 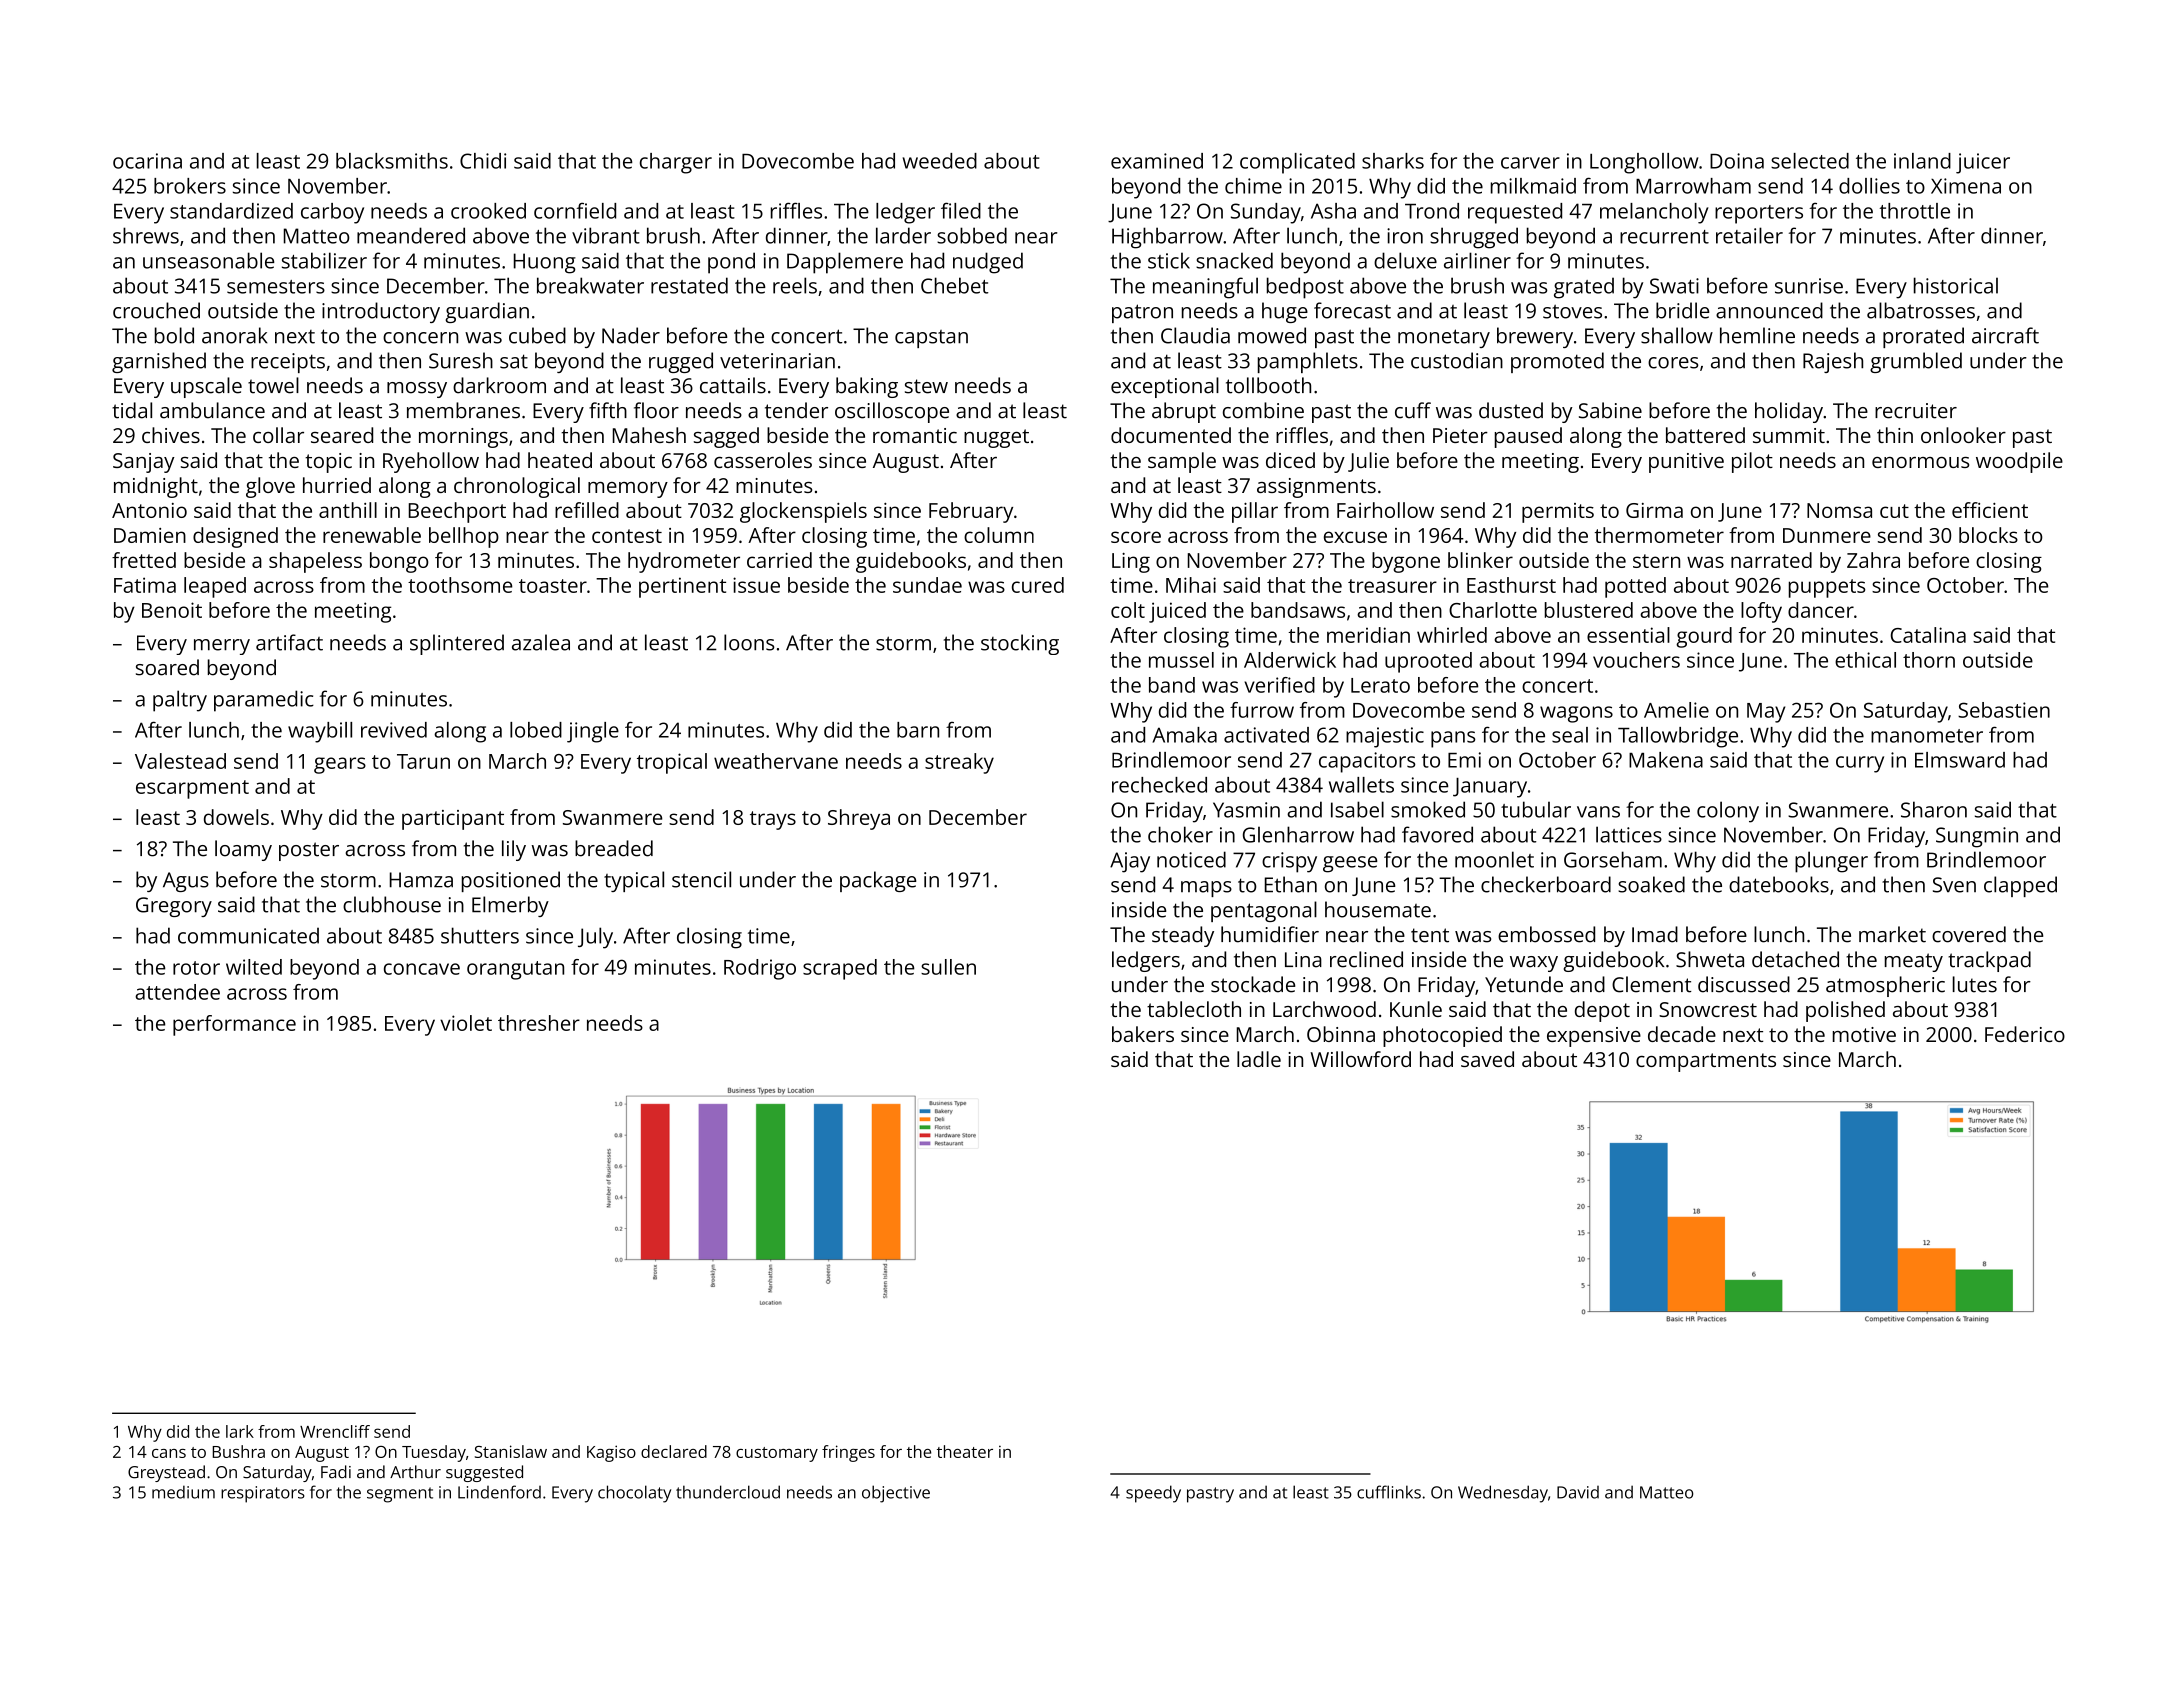 What do you see at coordinates (878, 881) in the document?
I see `package` at bounding box center [878, 881].
